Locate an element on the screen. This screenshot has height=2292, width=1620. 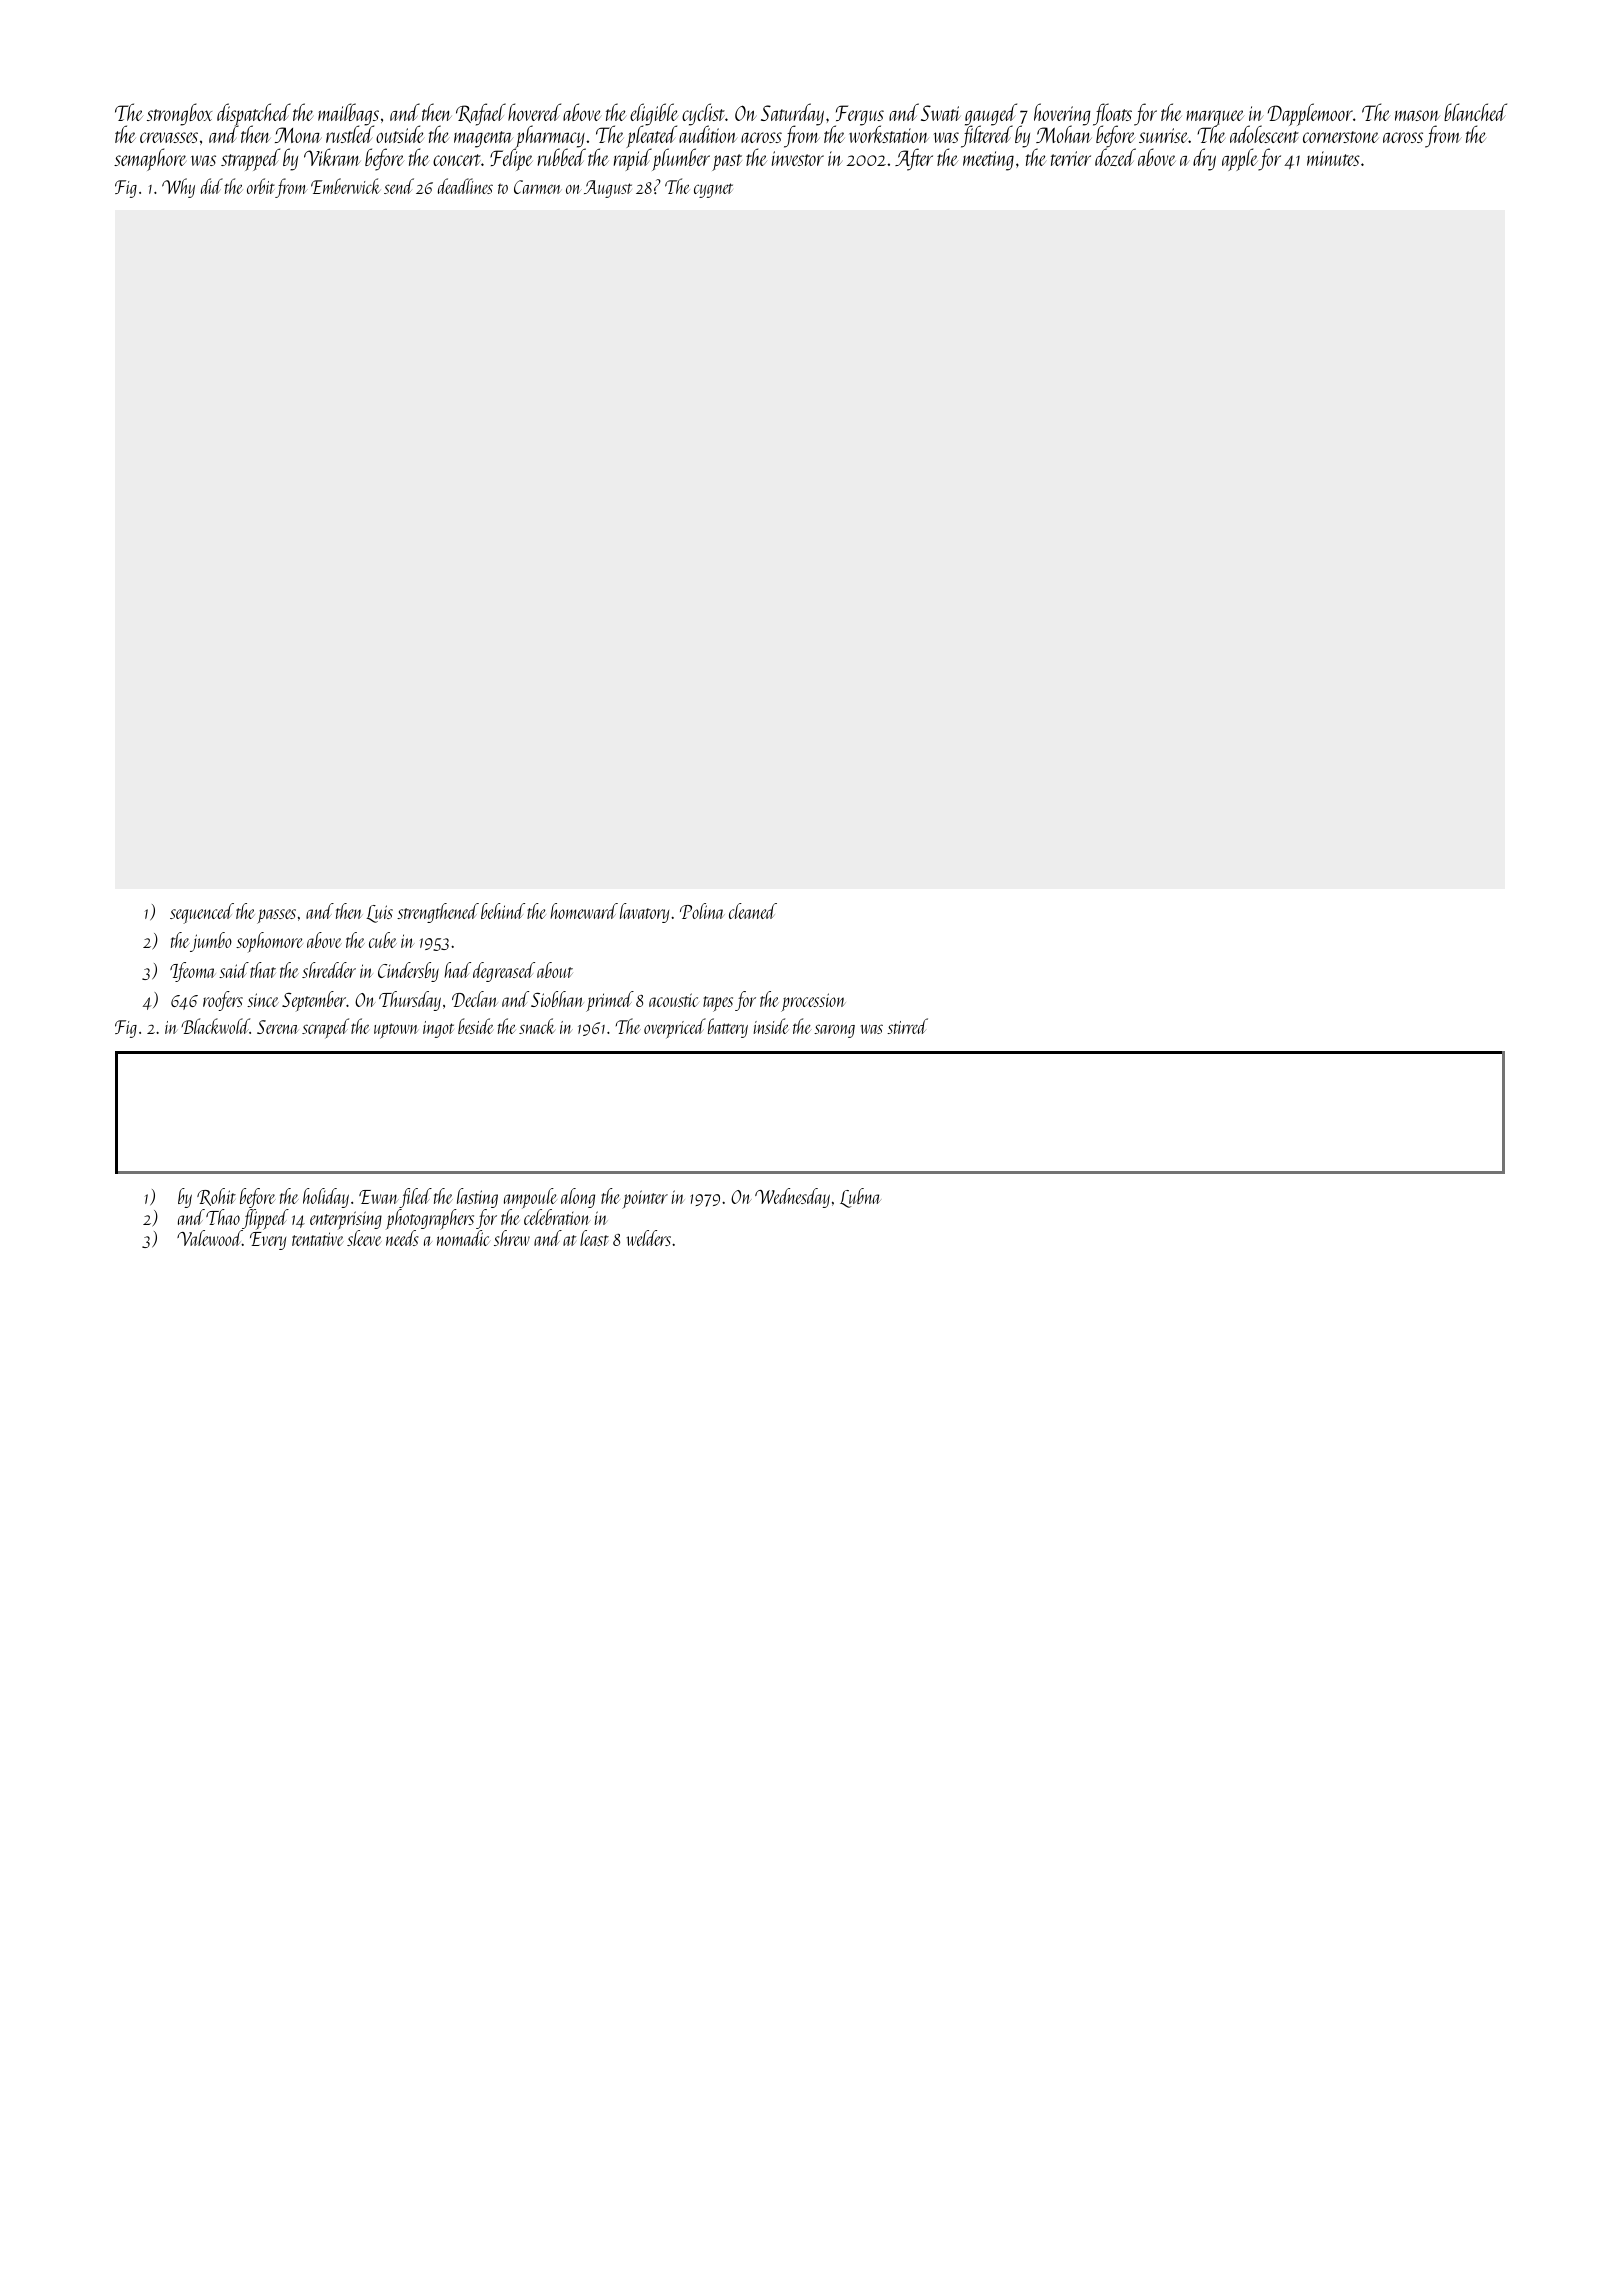
cyclist is located at coordinates (703, 114).
